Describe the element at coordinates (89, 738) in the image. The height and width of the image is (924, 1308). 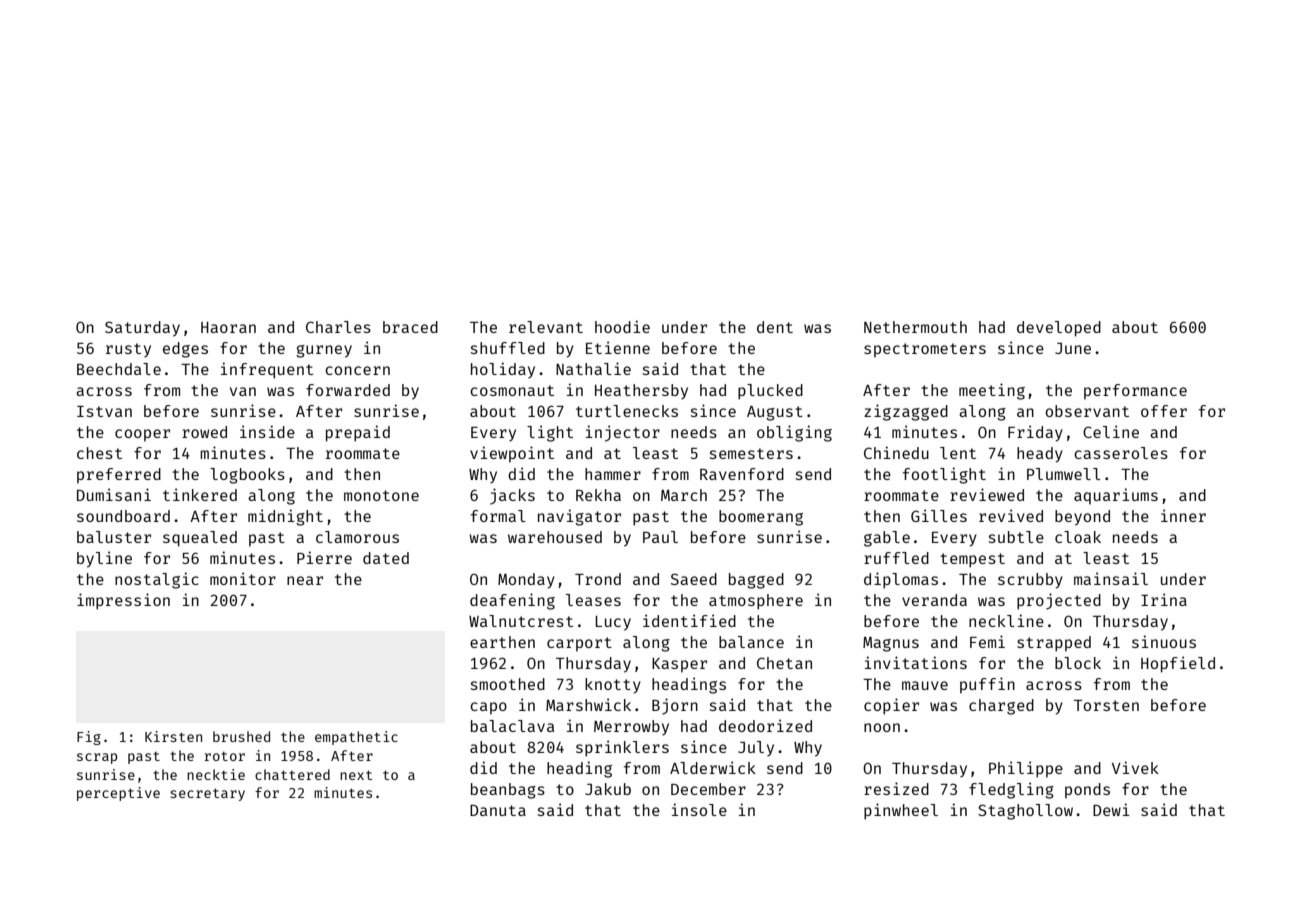
I see `Fig` at that location.
